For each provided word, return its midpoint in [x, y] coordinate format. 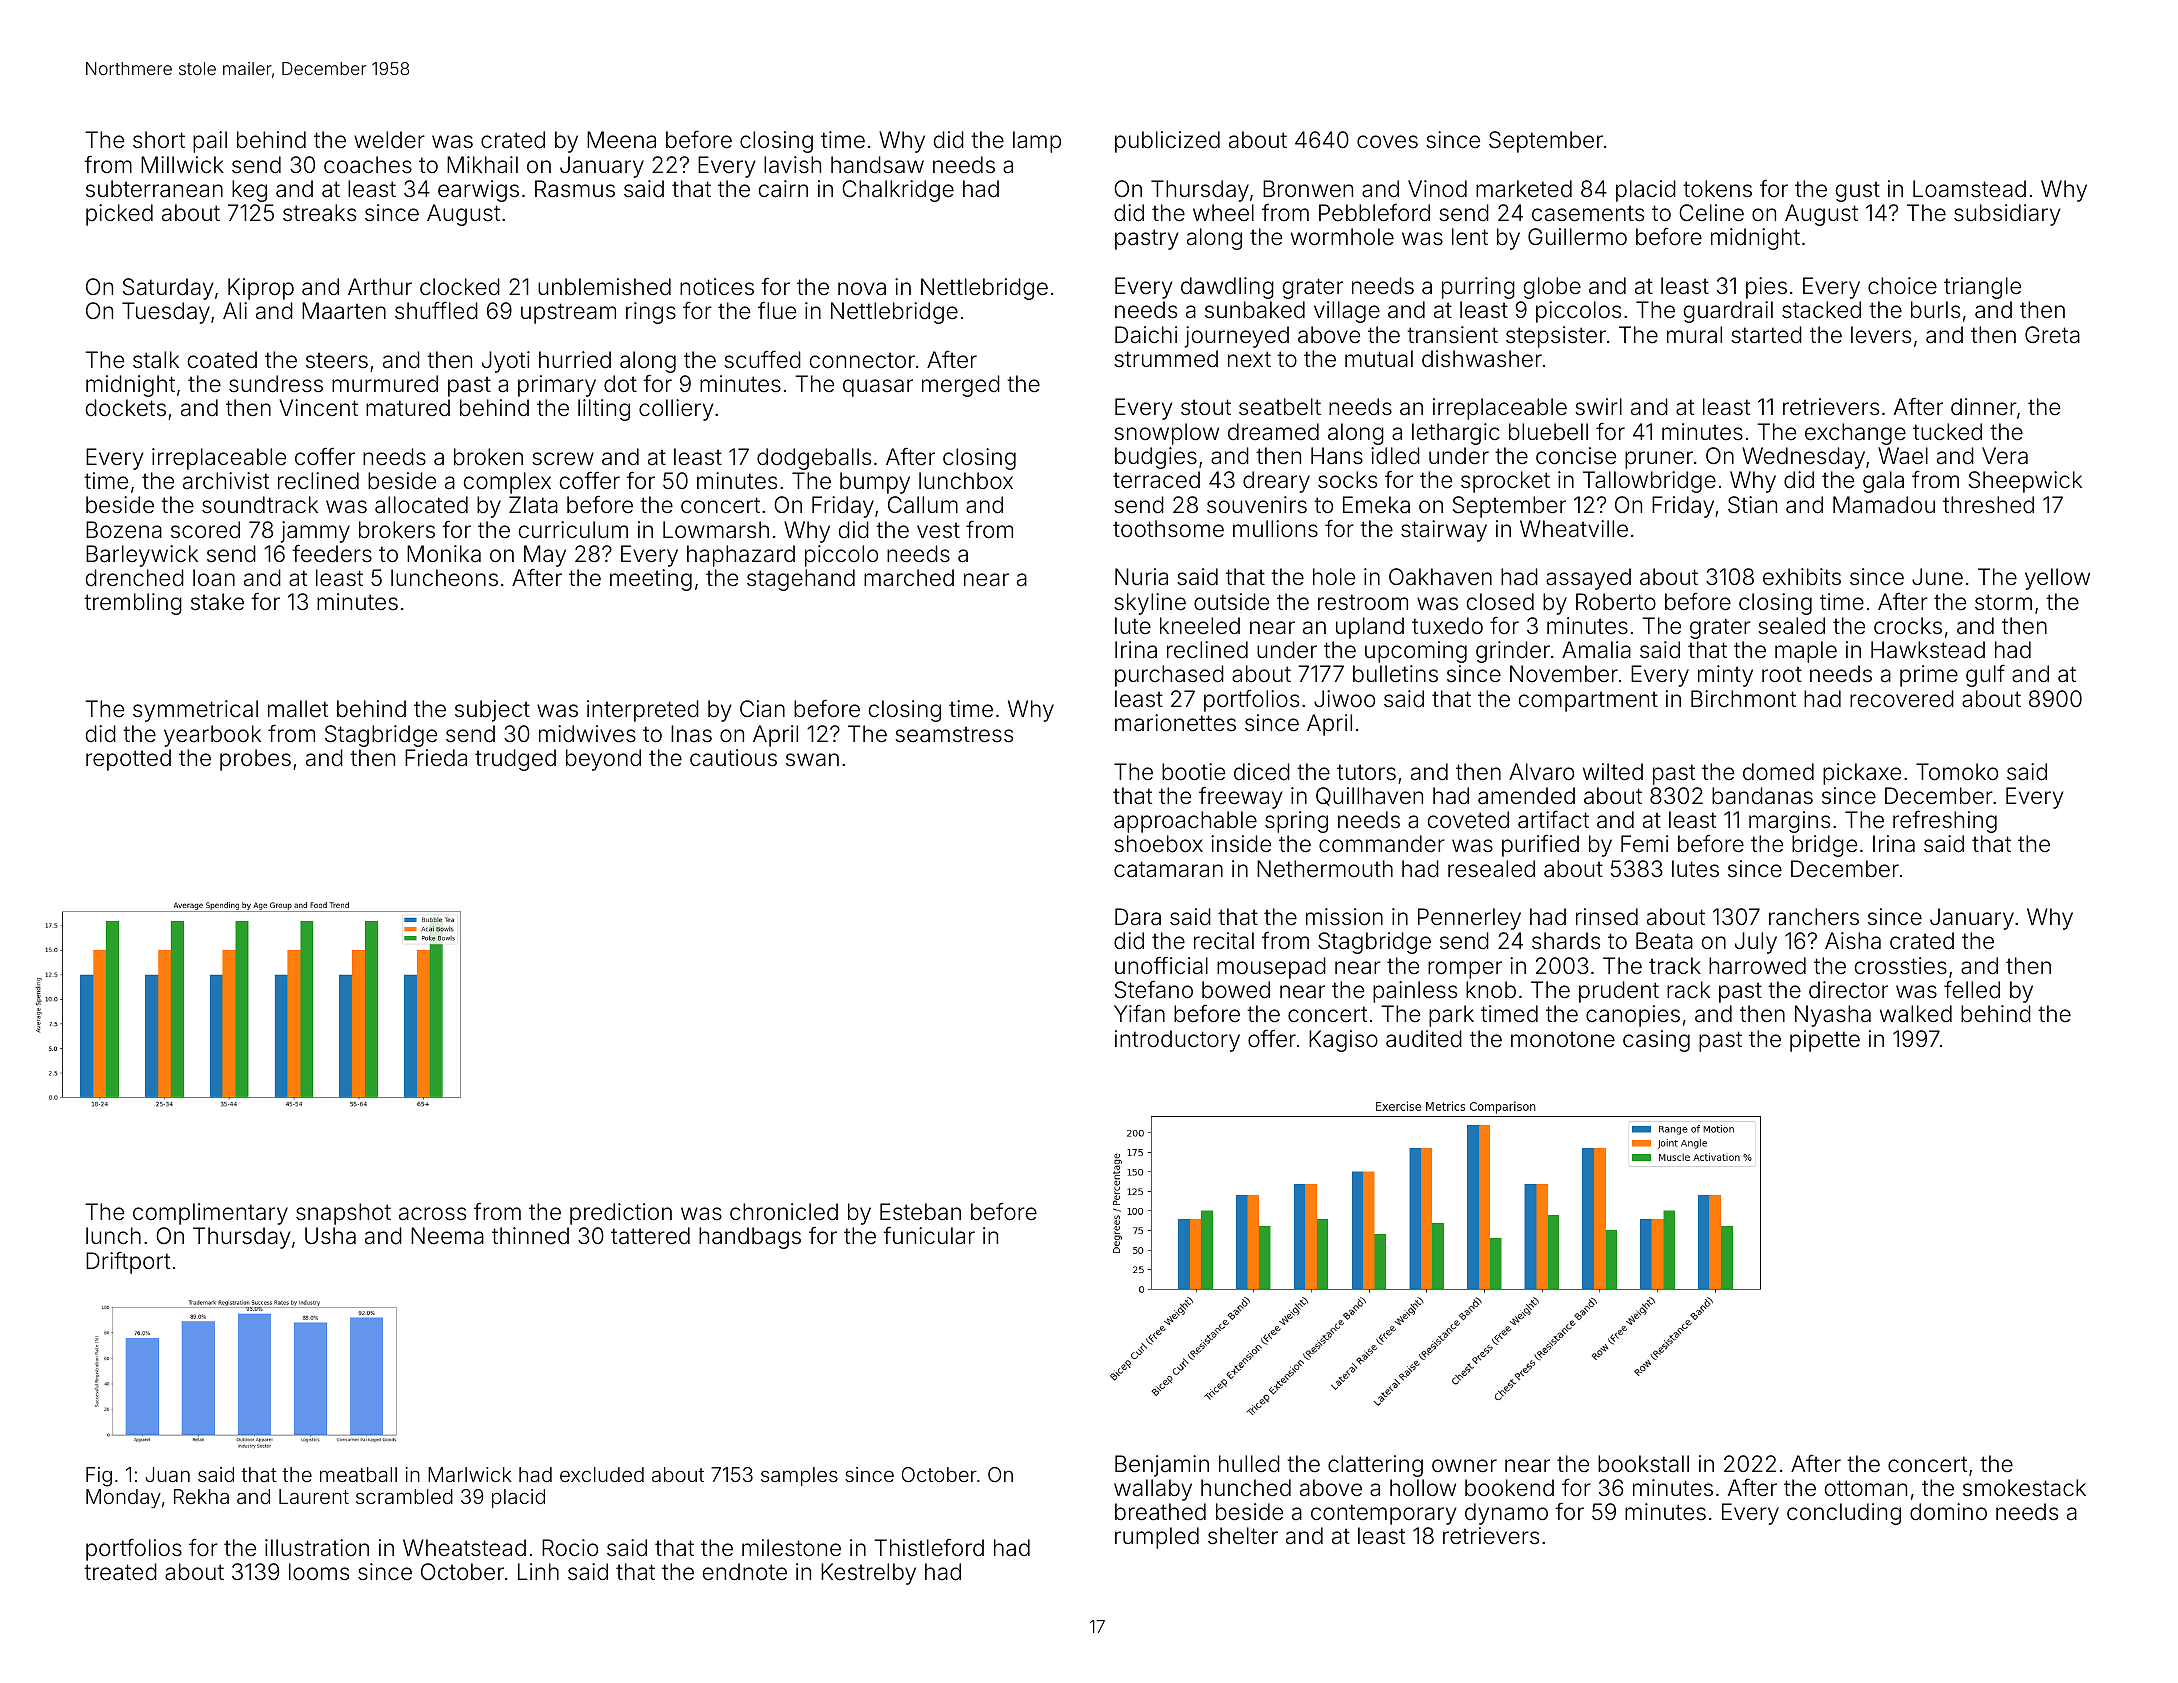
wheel [1223, 213]
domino [1948, 1512]
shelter [1243, 1536]
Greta [2052, 335]
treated [120, 1572]
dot [620, 384]
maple [1806, 652]
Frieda [436, 758]
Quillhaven [1369, 796]
